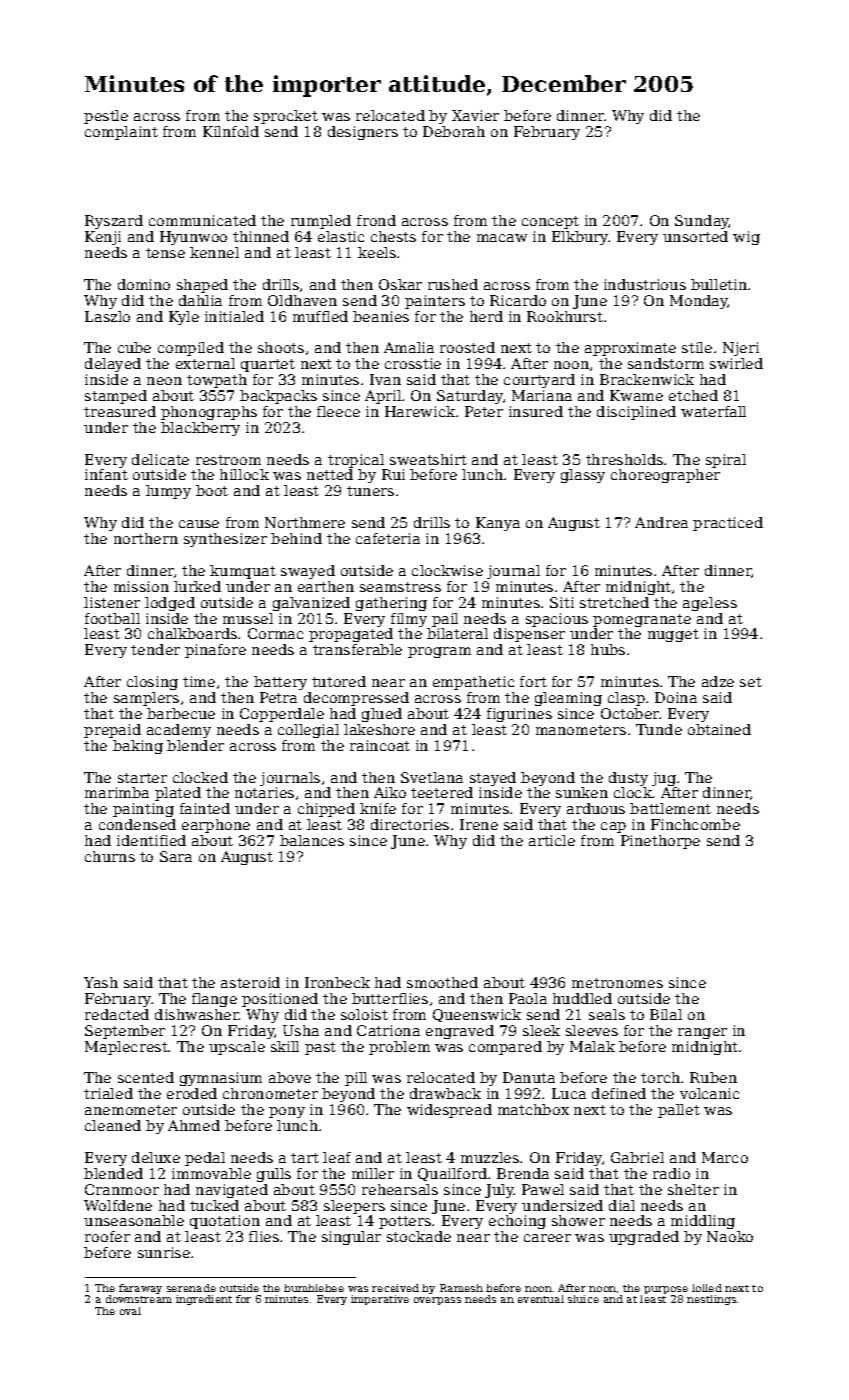 The height and width of the page is (1400, 849). Describe the element at coordinates (314, 1288) in the page. I see `bumblebee` at that location.
